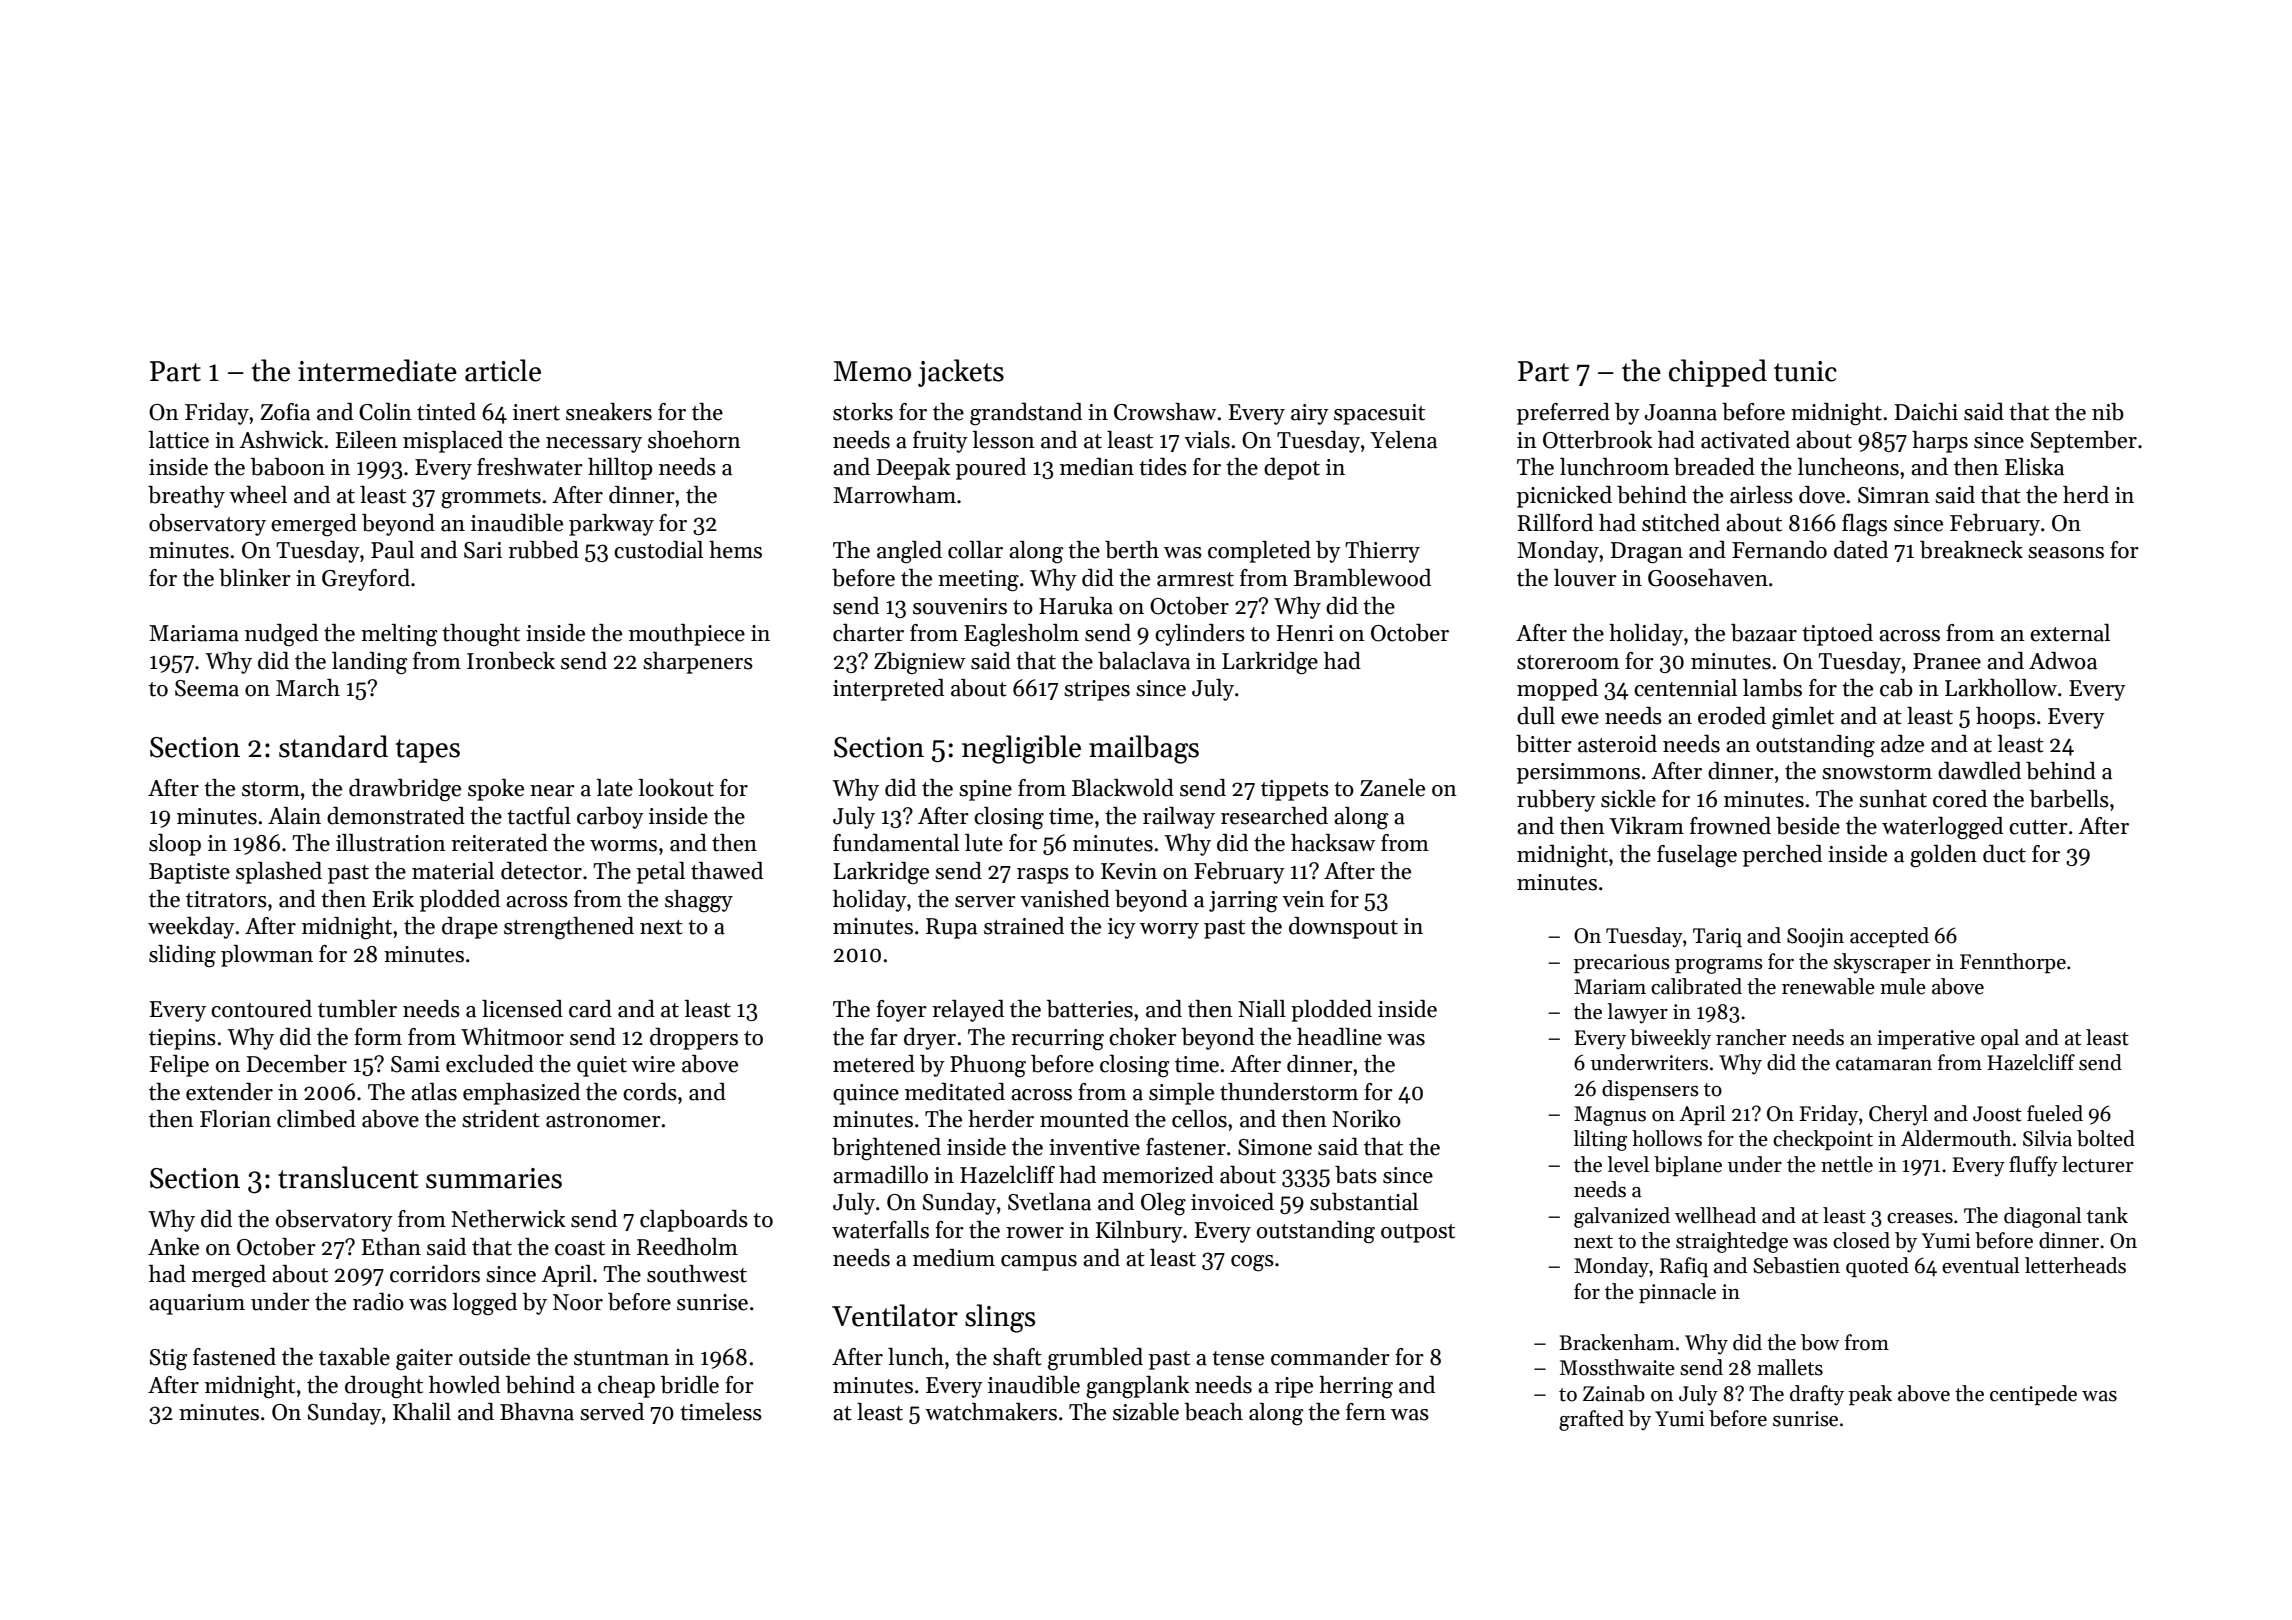 This screenshot has width=2292, height=1620. I want to click on Anke, so click(173, 1247).
